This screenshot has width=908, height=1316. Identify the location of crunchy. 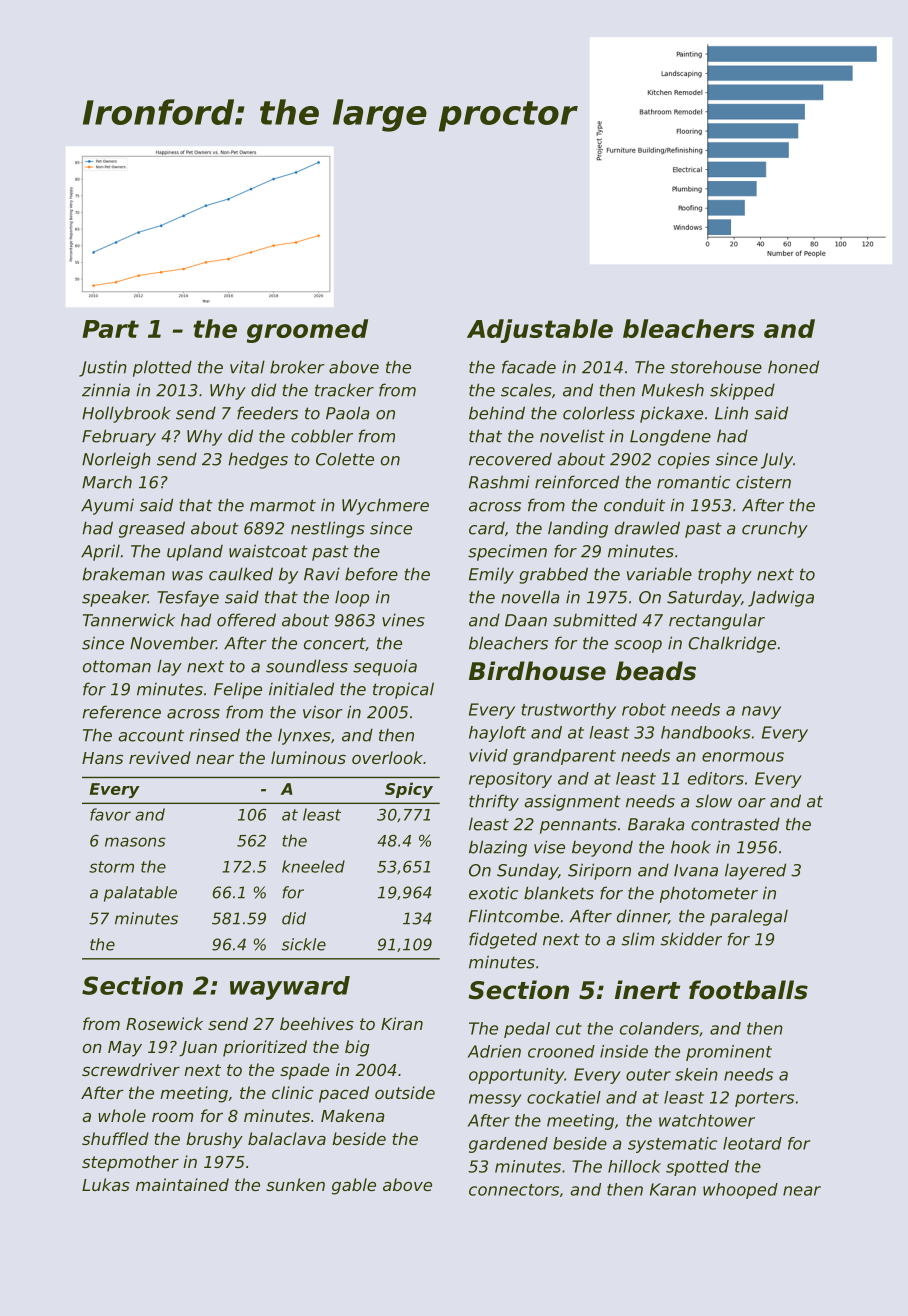
(775, 529).
